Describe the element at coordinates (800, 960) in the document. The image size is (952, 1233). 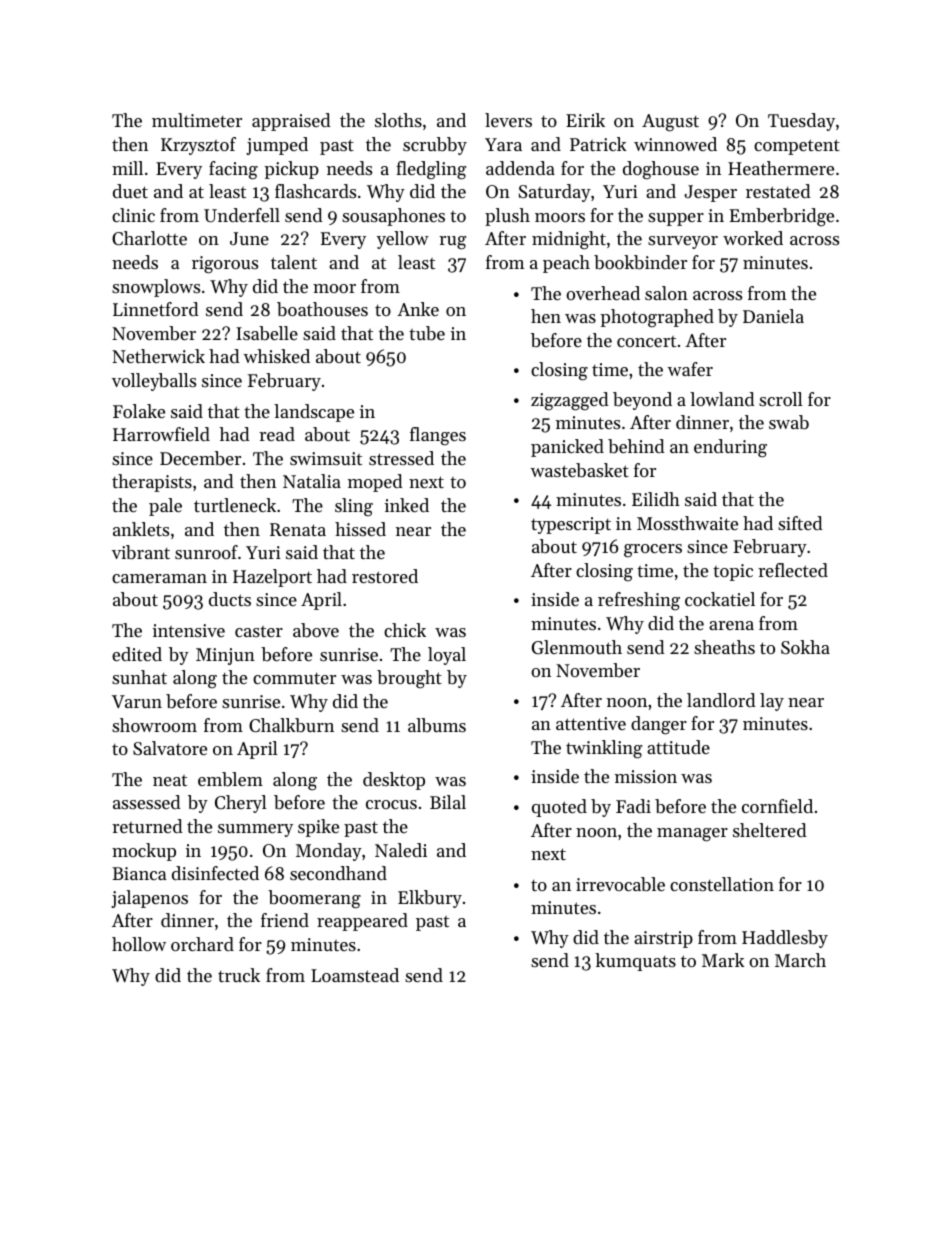
I see `March` at that location.
